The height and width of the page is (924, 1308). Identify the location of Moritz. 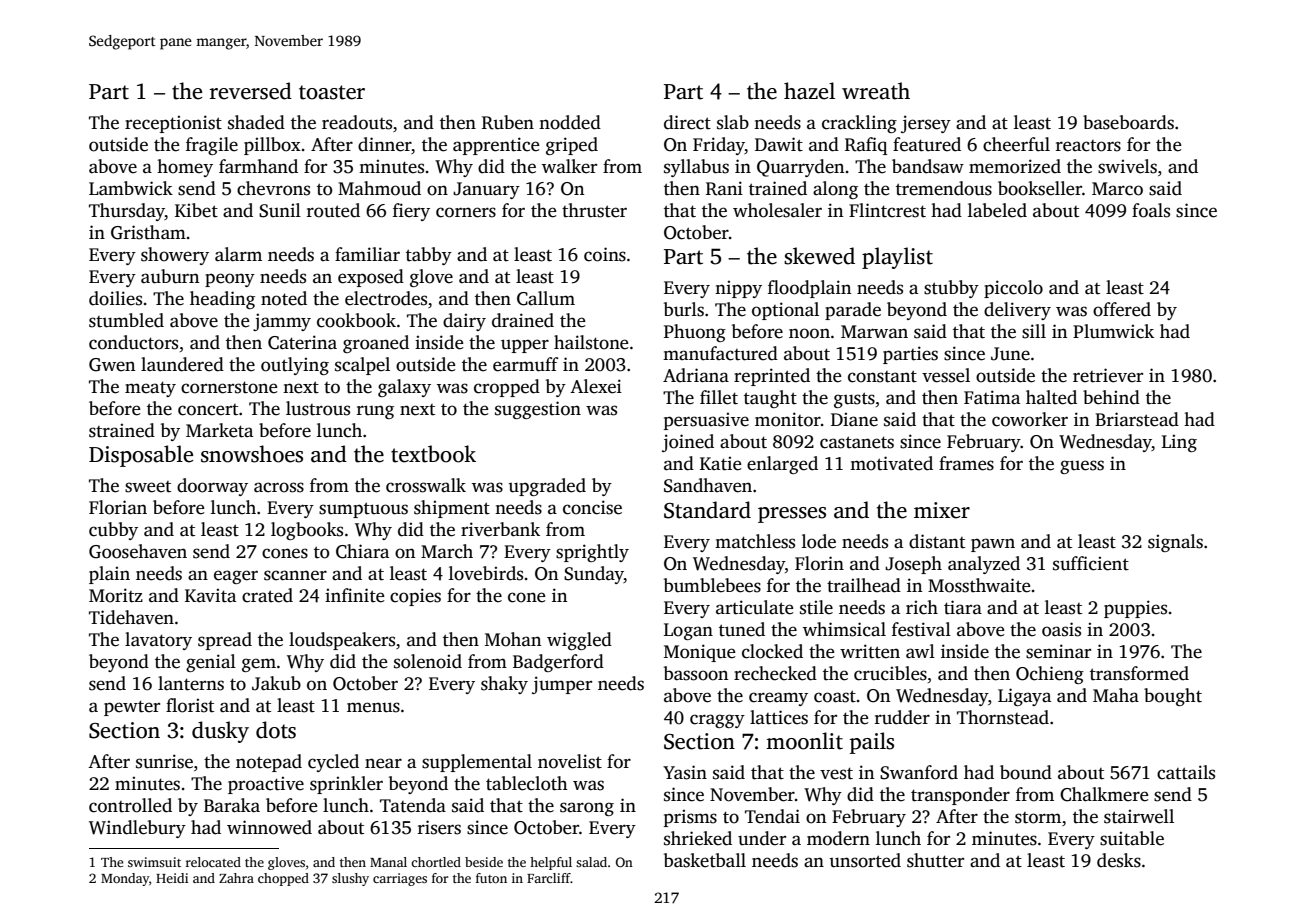
(116, 595).
